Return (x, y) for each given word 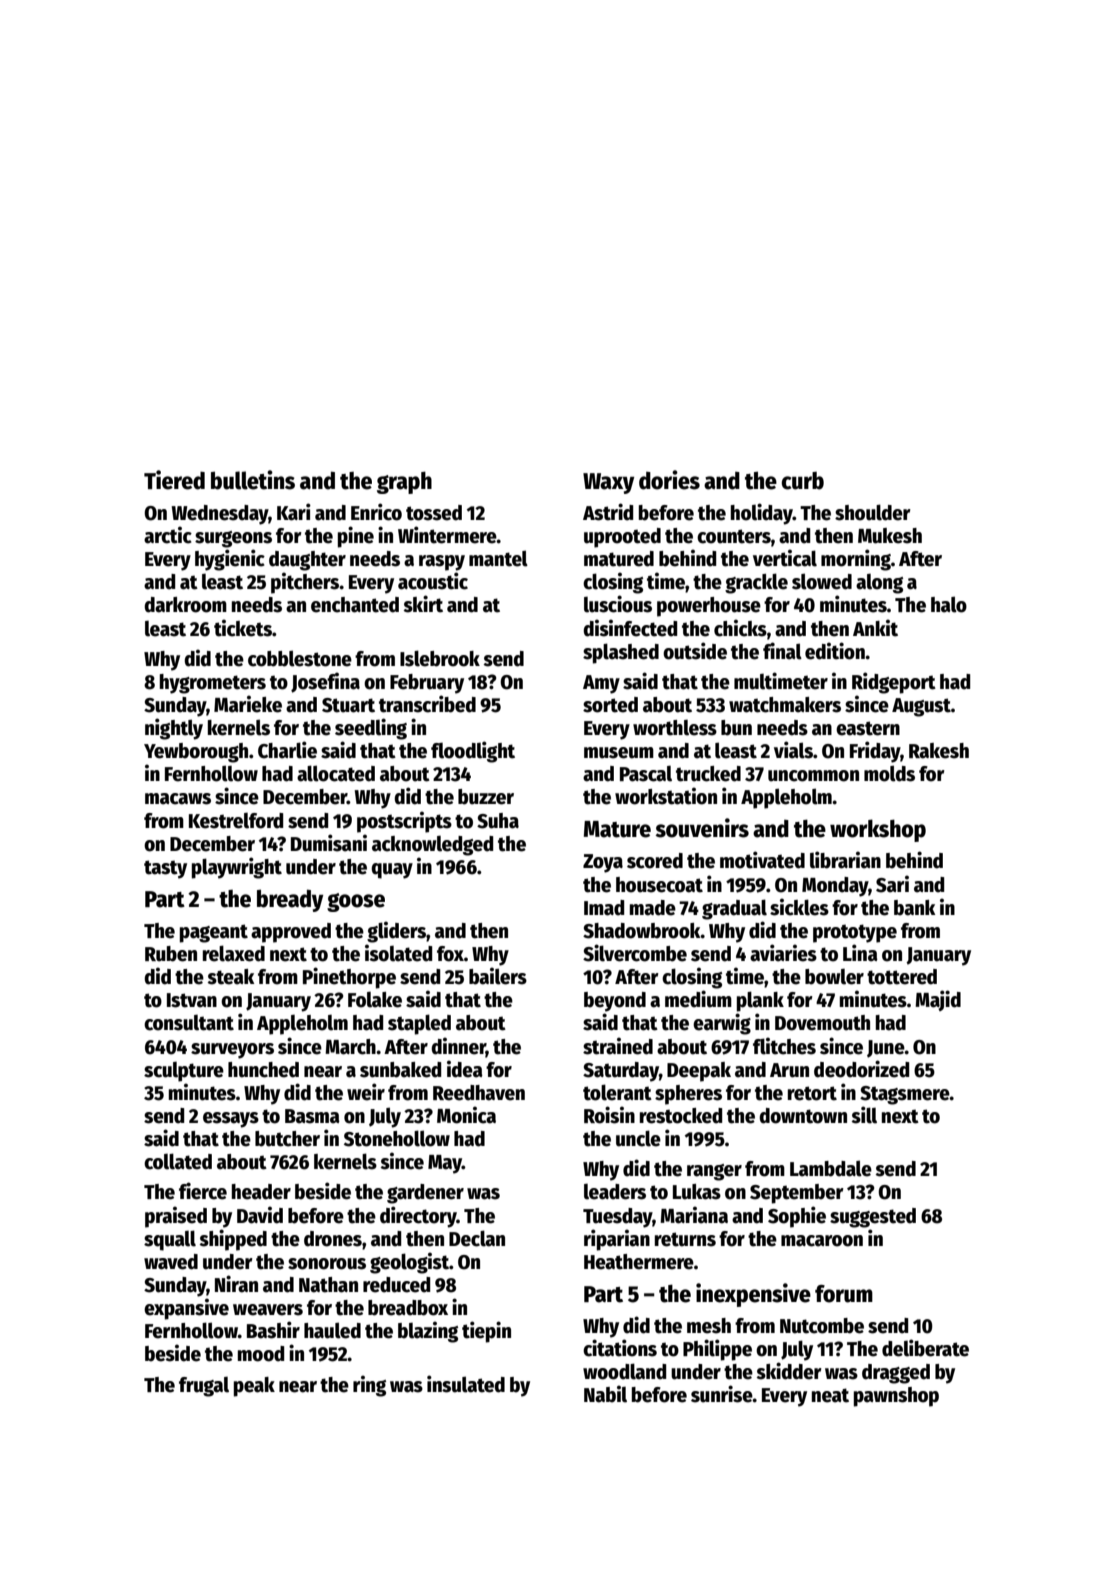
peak (254, 1387)
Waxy (608, 483)
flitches (784, 1046)
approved (291, 933)
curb (803, 481)
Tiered (174, 480)
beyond (615, 1002)
